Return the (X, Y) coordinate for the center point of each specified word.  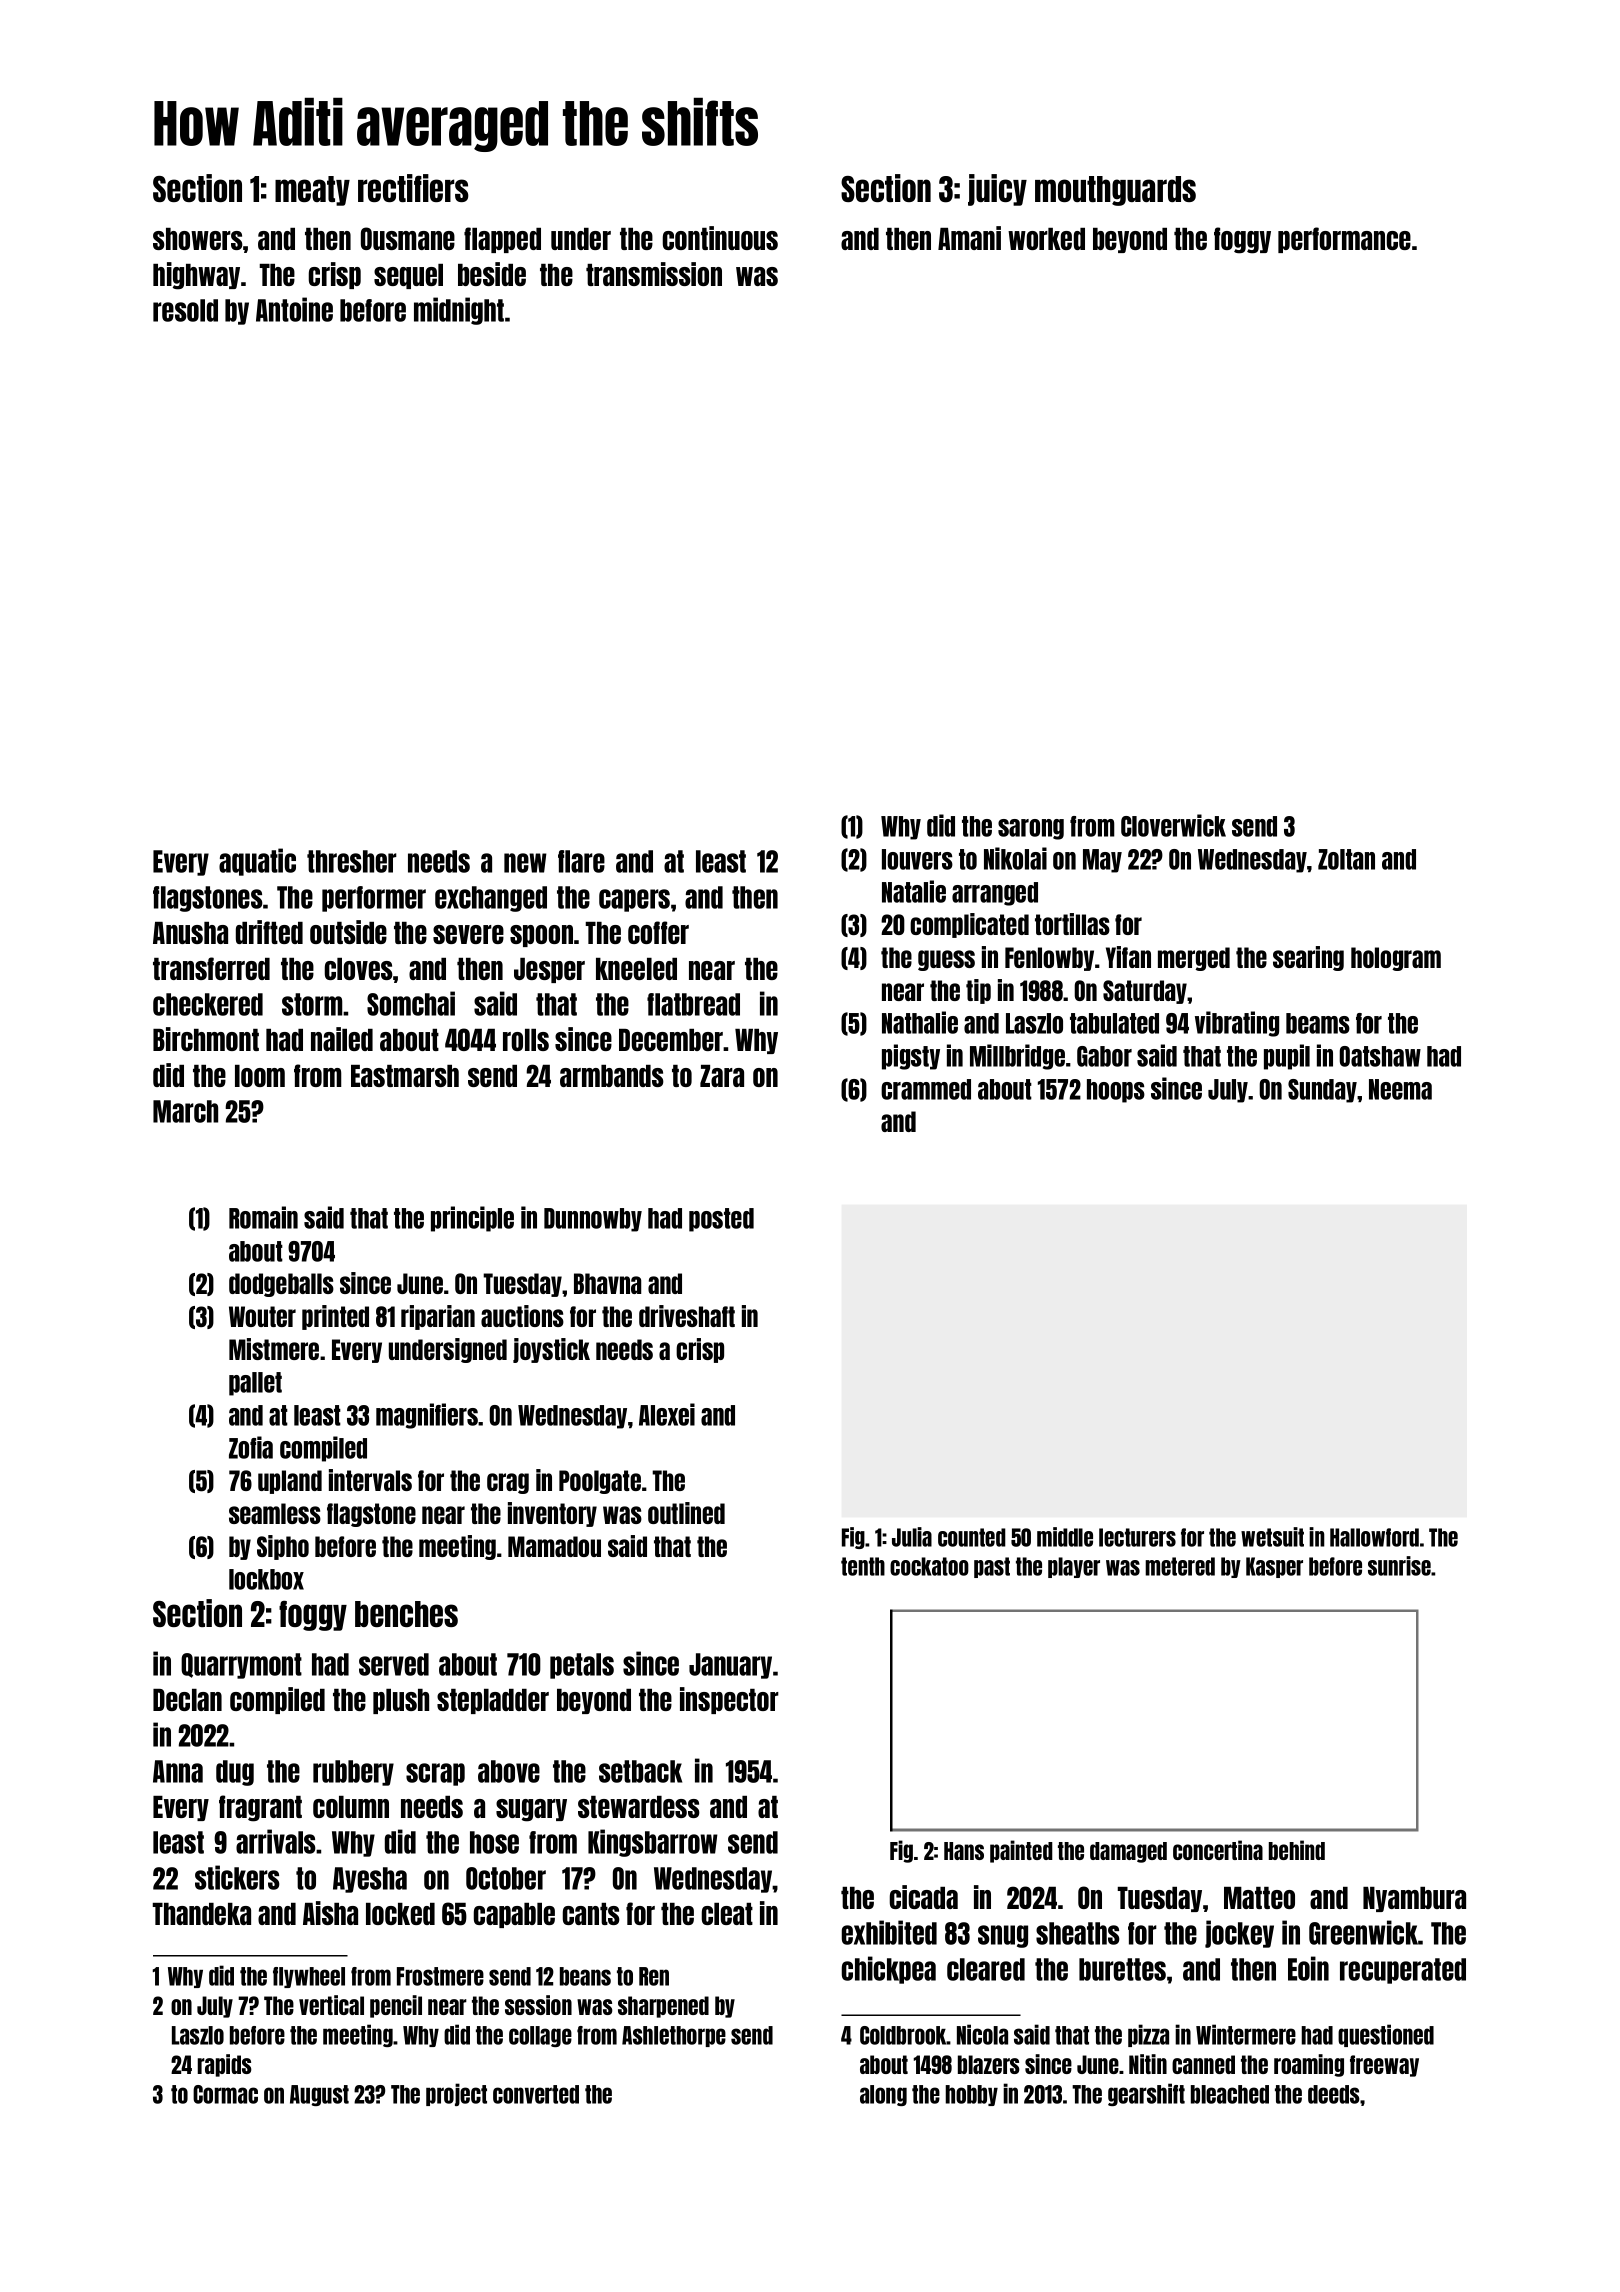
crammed (926, 1089)
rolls (526, 1040)
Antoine (294, 309)
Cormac (225, 2094)
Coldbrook (903, 2035)
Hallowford (1374, 1537)
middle (1065, 1537)
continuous (720, 238)
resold (185, 310)
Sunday (1322, 1091)
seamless (275, 1513)
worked (1046, 239)
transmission (654, 274)
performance (1344, 240)
